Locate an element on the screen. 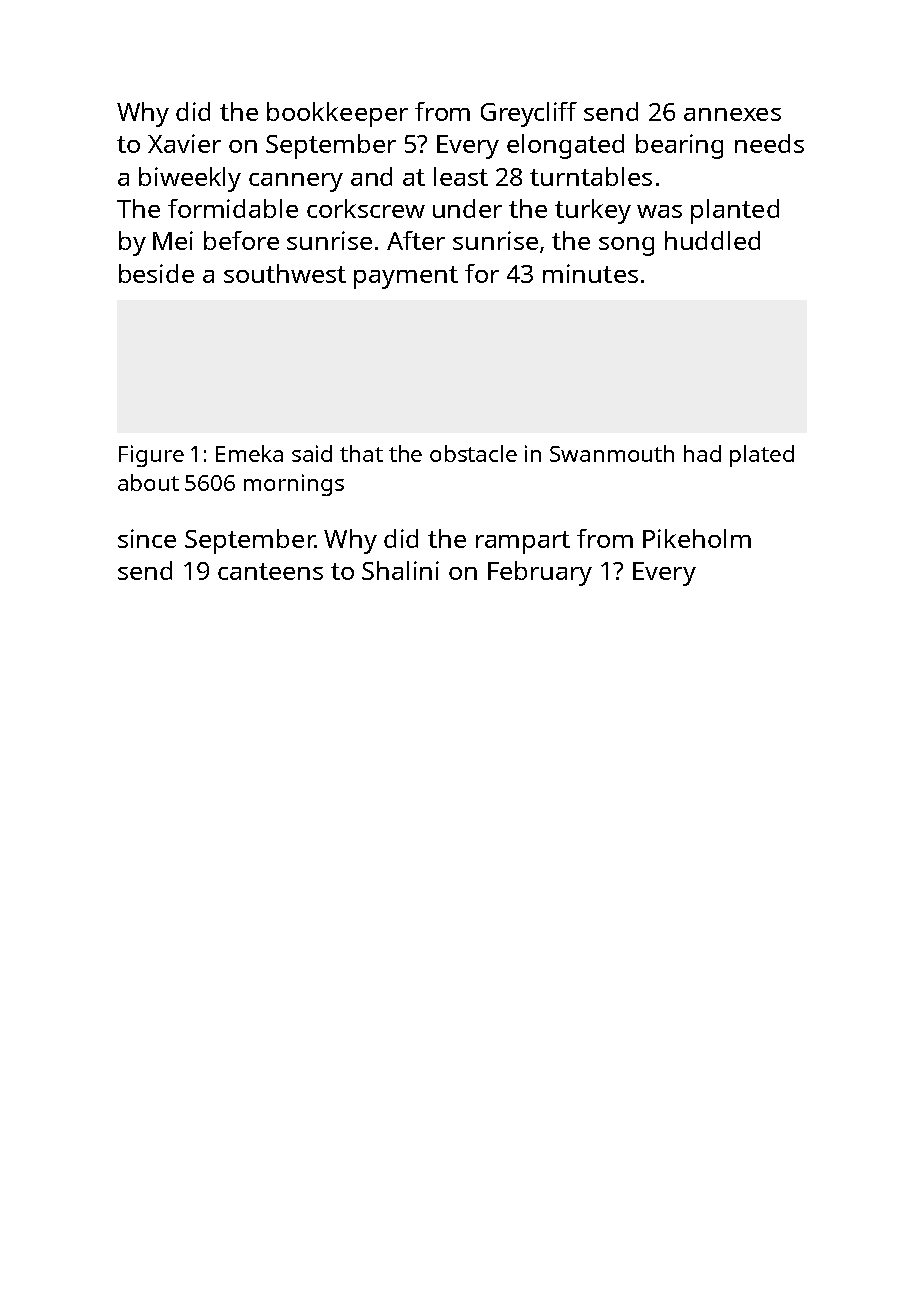 This screenshot has width=924, height=1311. since is located at coordinates (147, 538).
